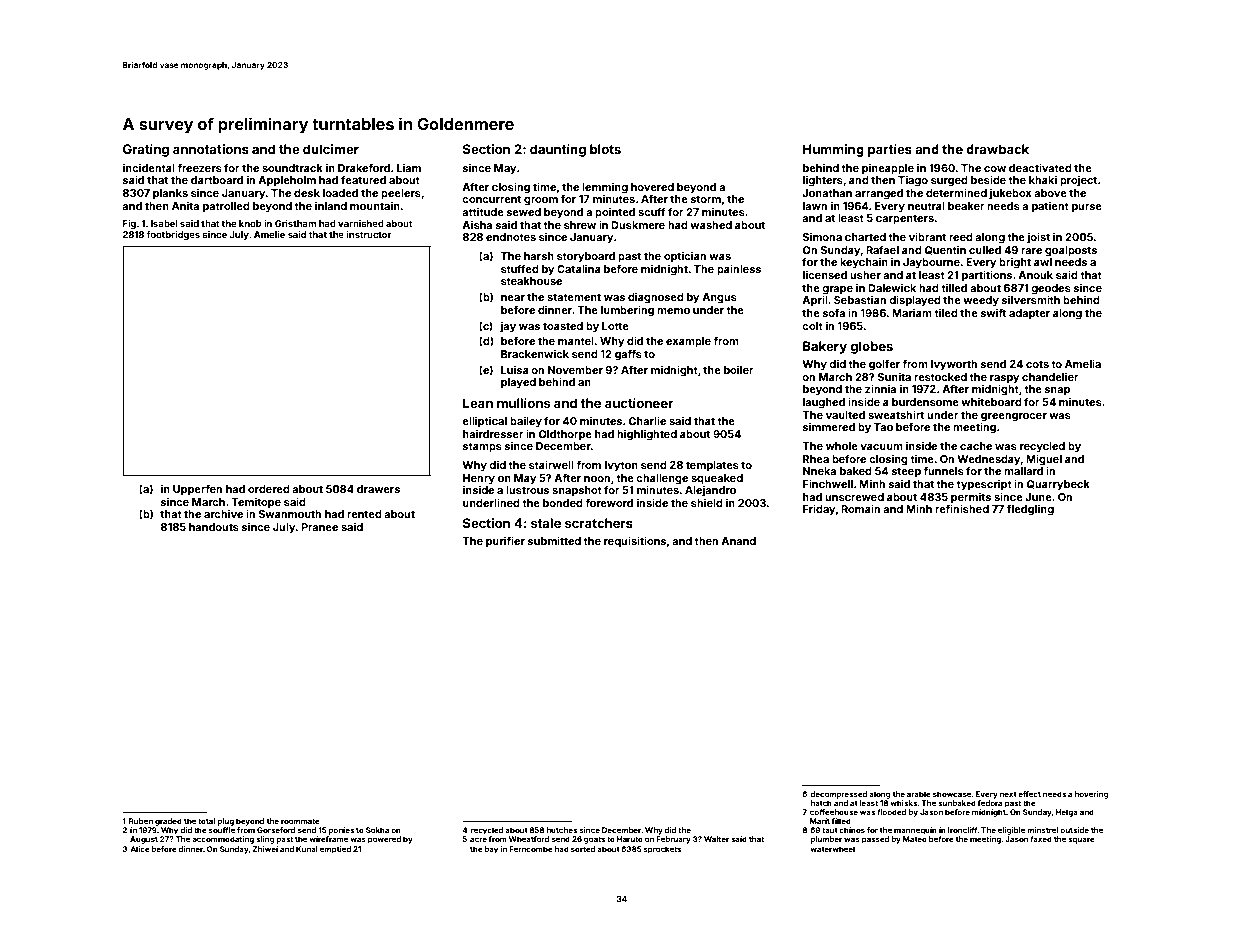  Describe the element at coordinates (141, 821) in the image. I see `Ruben` at that location.
